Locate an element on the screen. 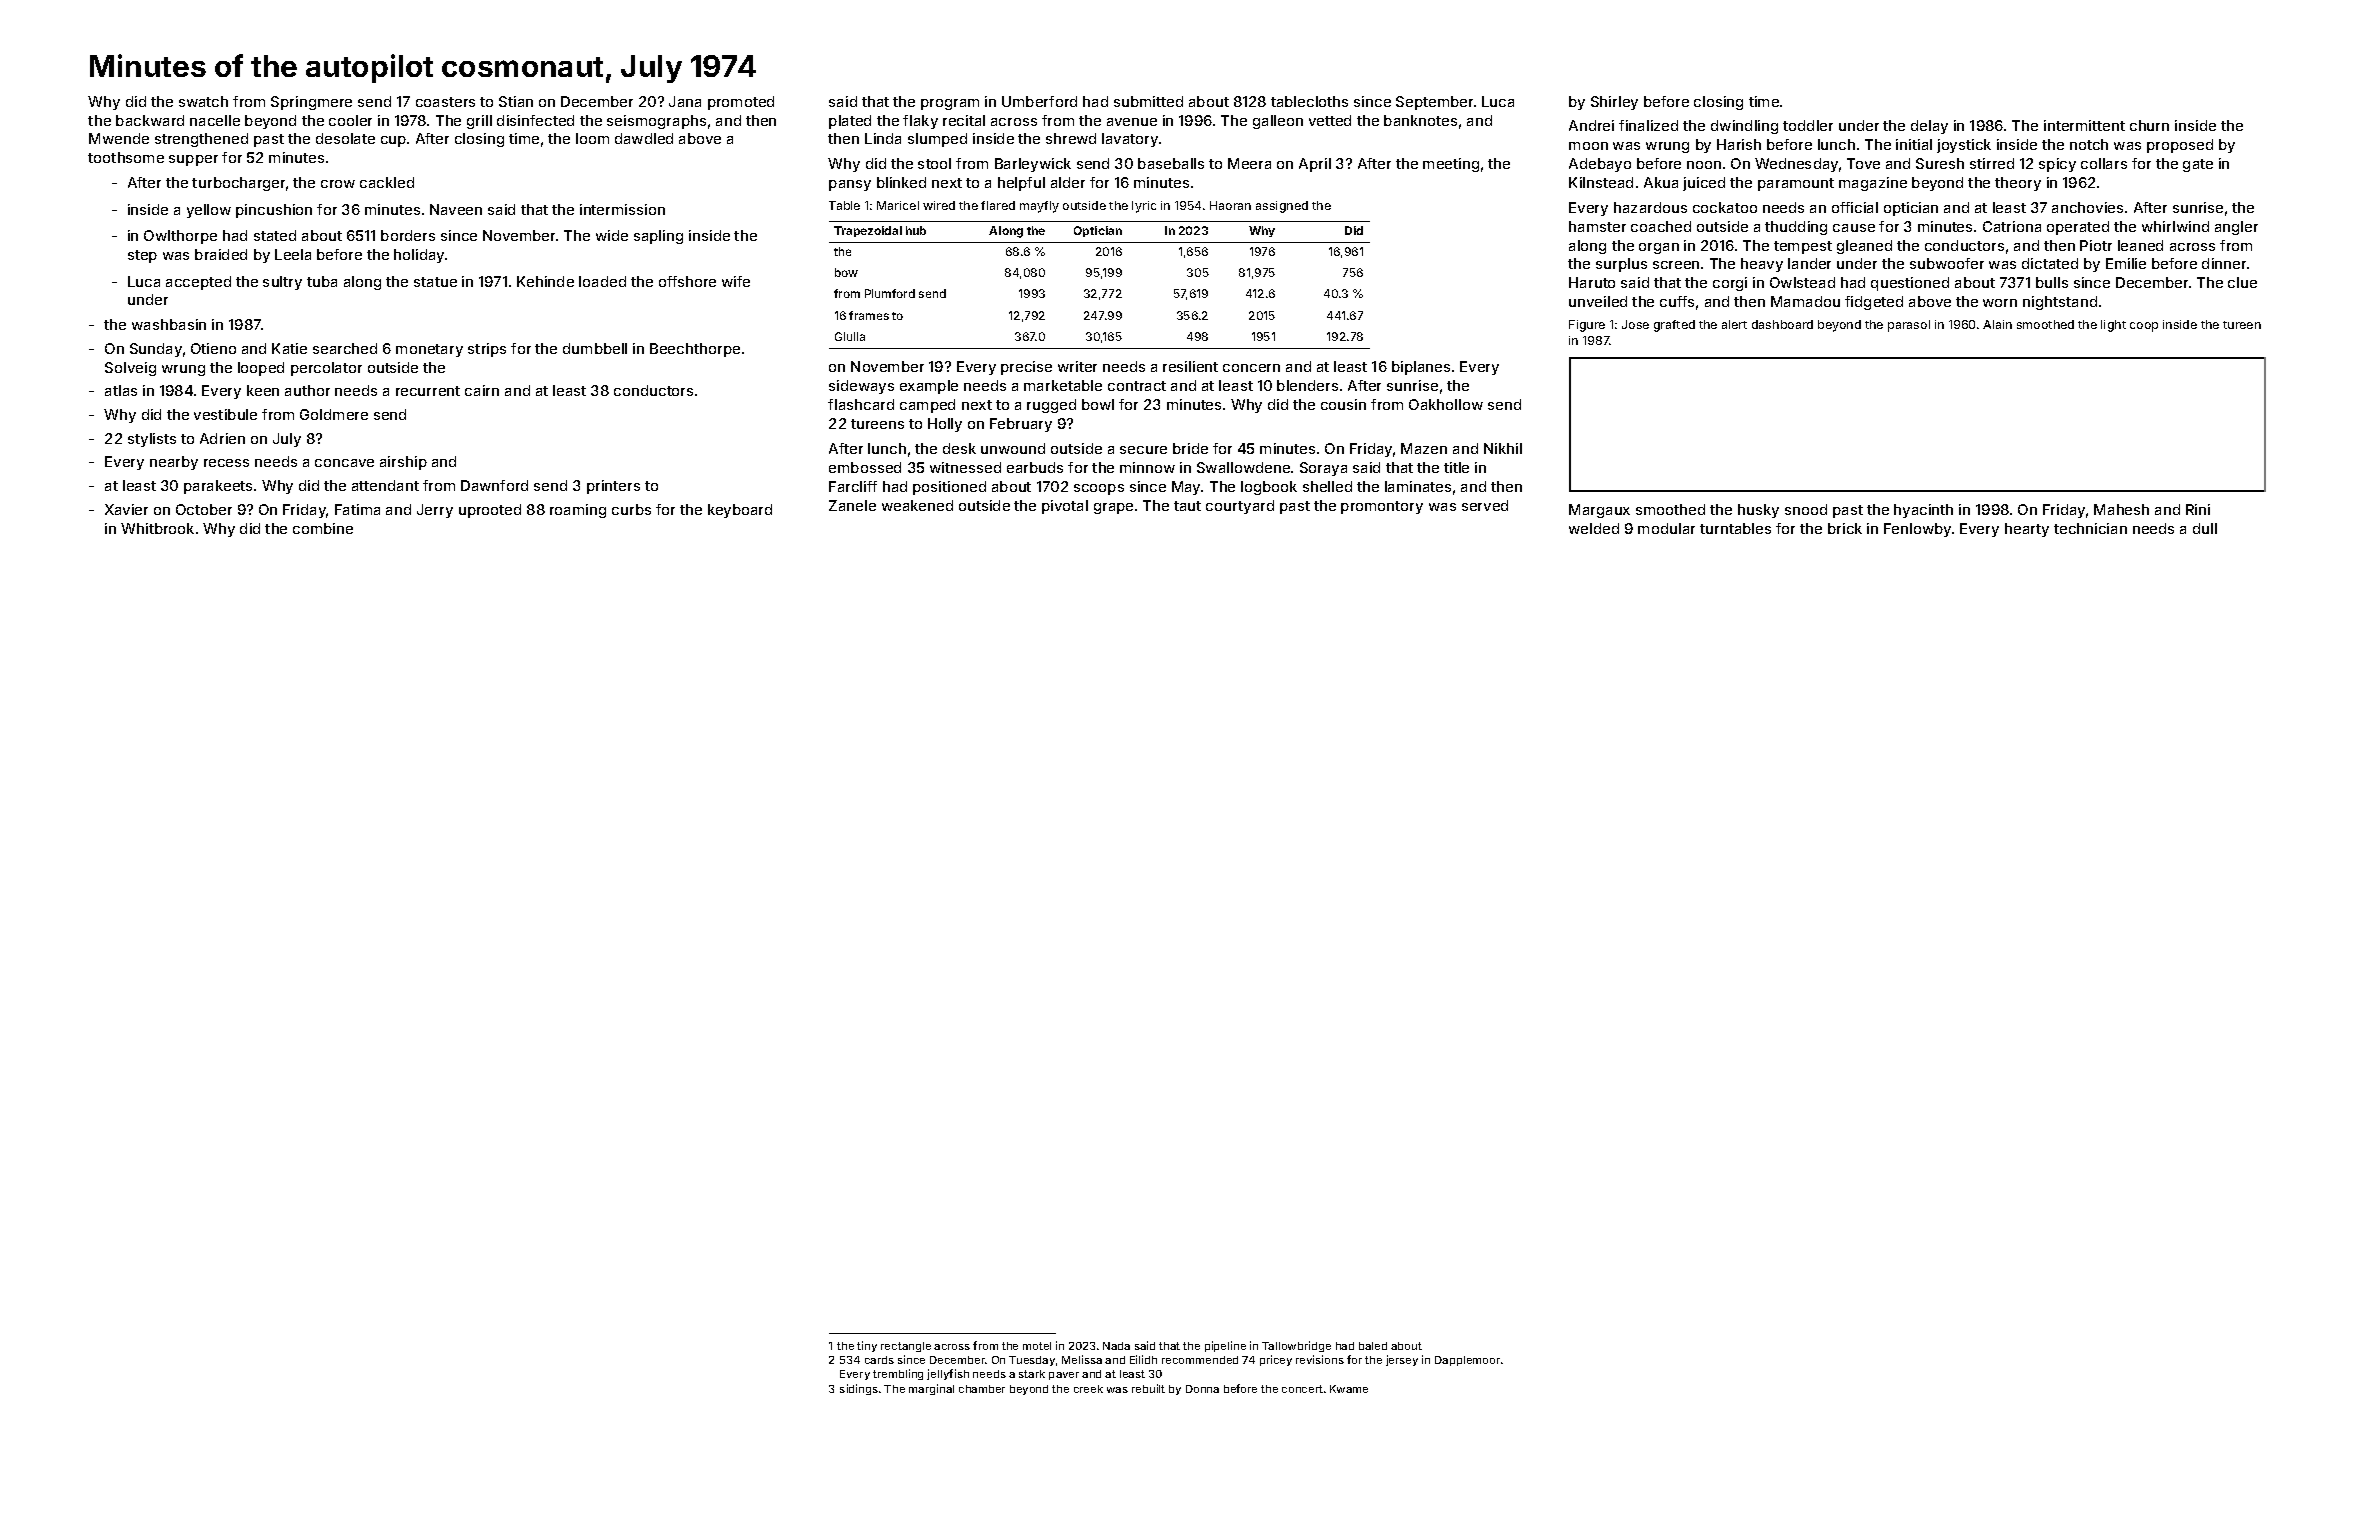 This screenshot has width=2355, height=1524. keyboard is located at coordinates (740, 511).
